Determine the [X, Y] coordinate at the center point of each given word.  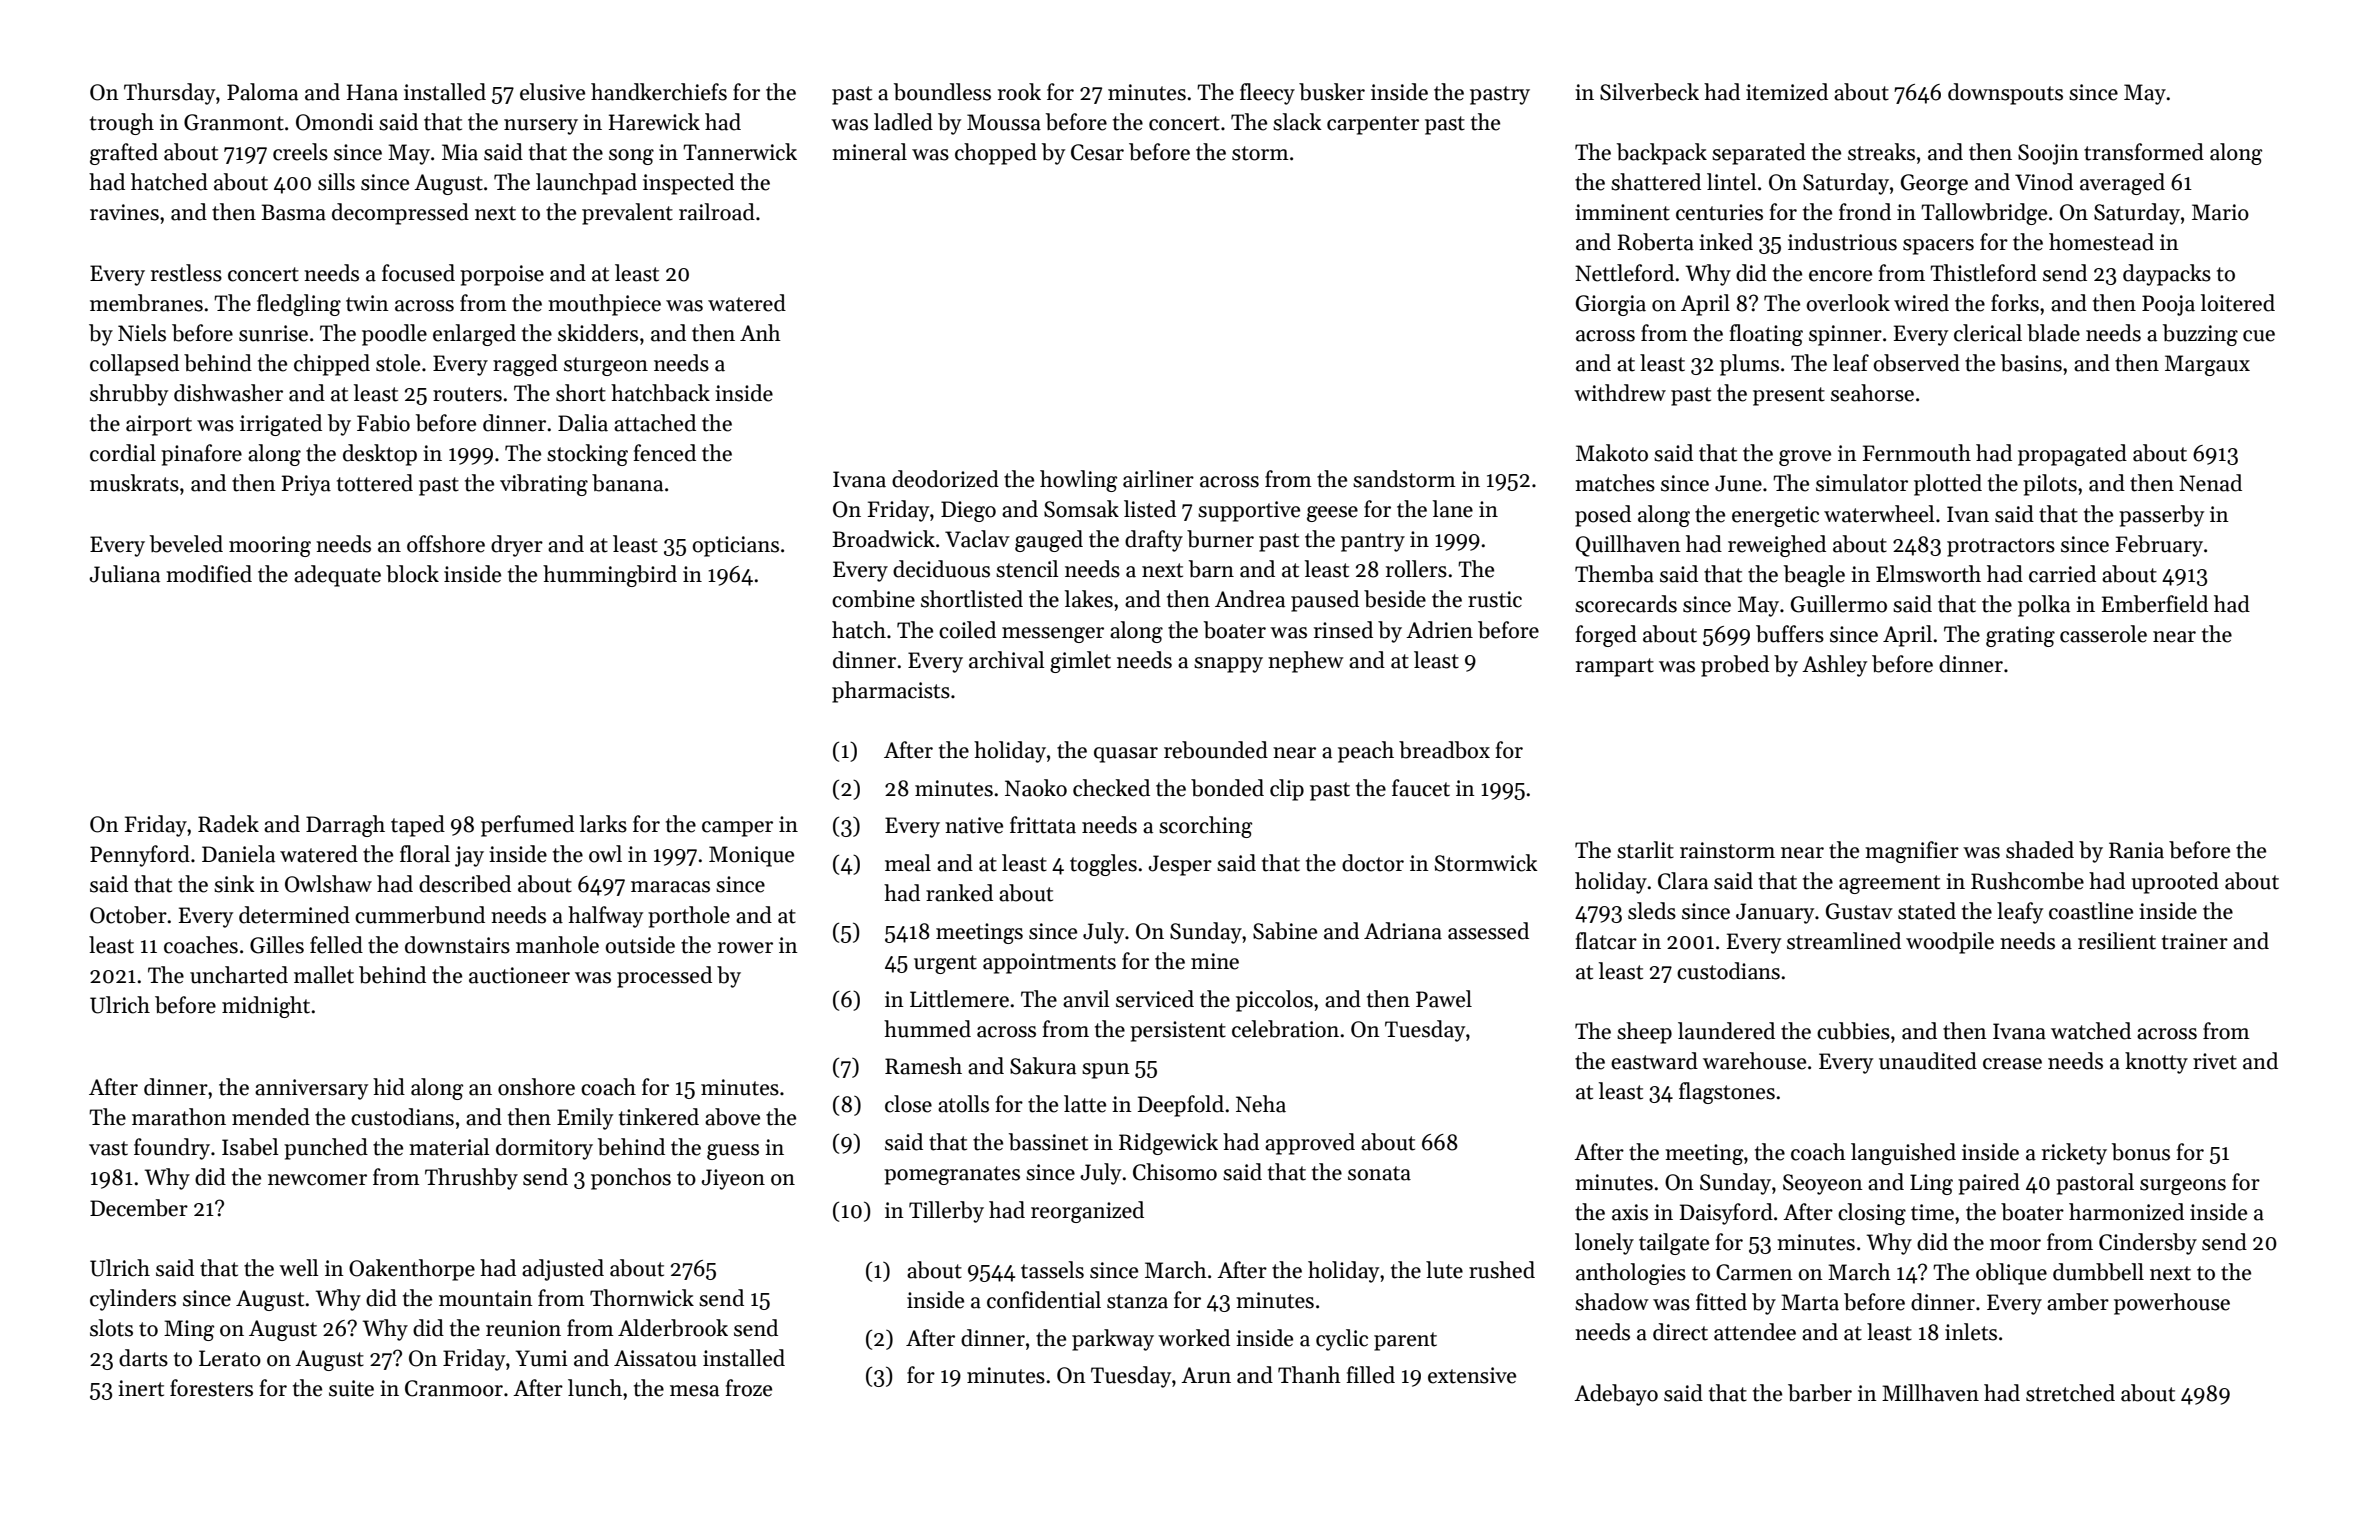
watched [2091, 1031]
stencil [1027, 569]
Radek [228, 824]
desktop [380, 455]
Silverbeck [1649, 92]
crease [2012, 1064]
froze [748, 1388]
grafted [124, 154]
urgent [945, 964]
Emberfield [2155, 604]
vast [108, 1148]
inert [141, 1388]
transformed [2144, 152]
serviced [1155, 999]
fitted [1721, 1302]
